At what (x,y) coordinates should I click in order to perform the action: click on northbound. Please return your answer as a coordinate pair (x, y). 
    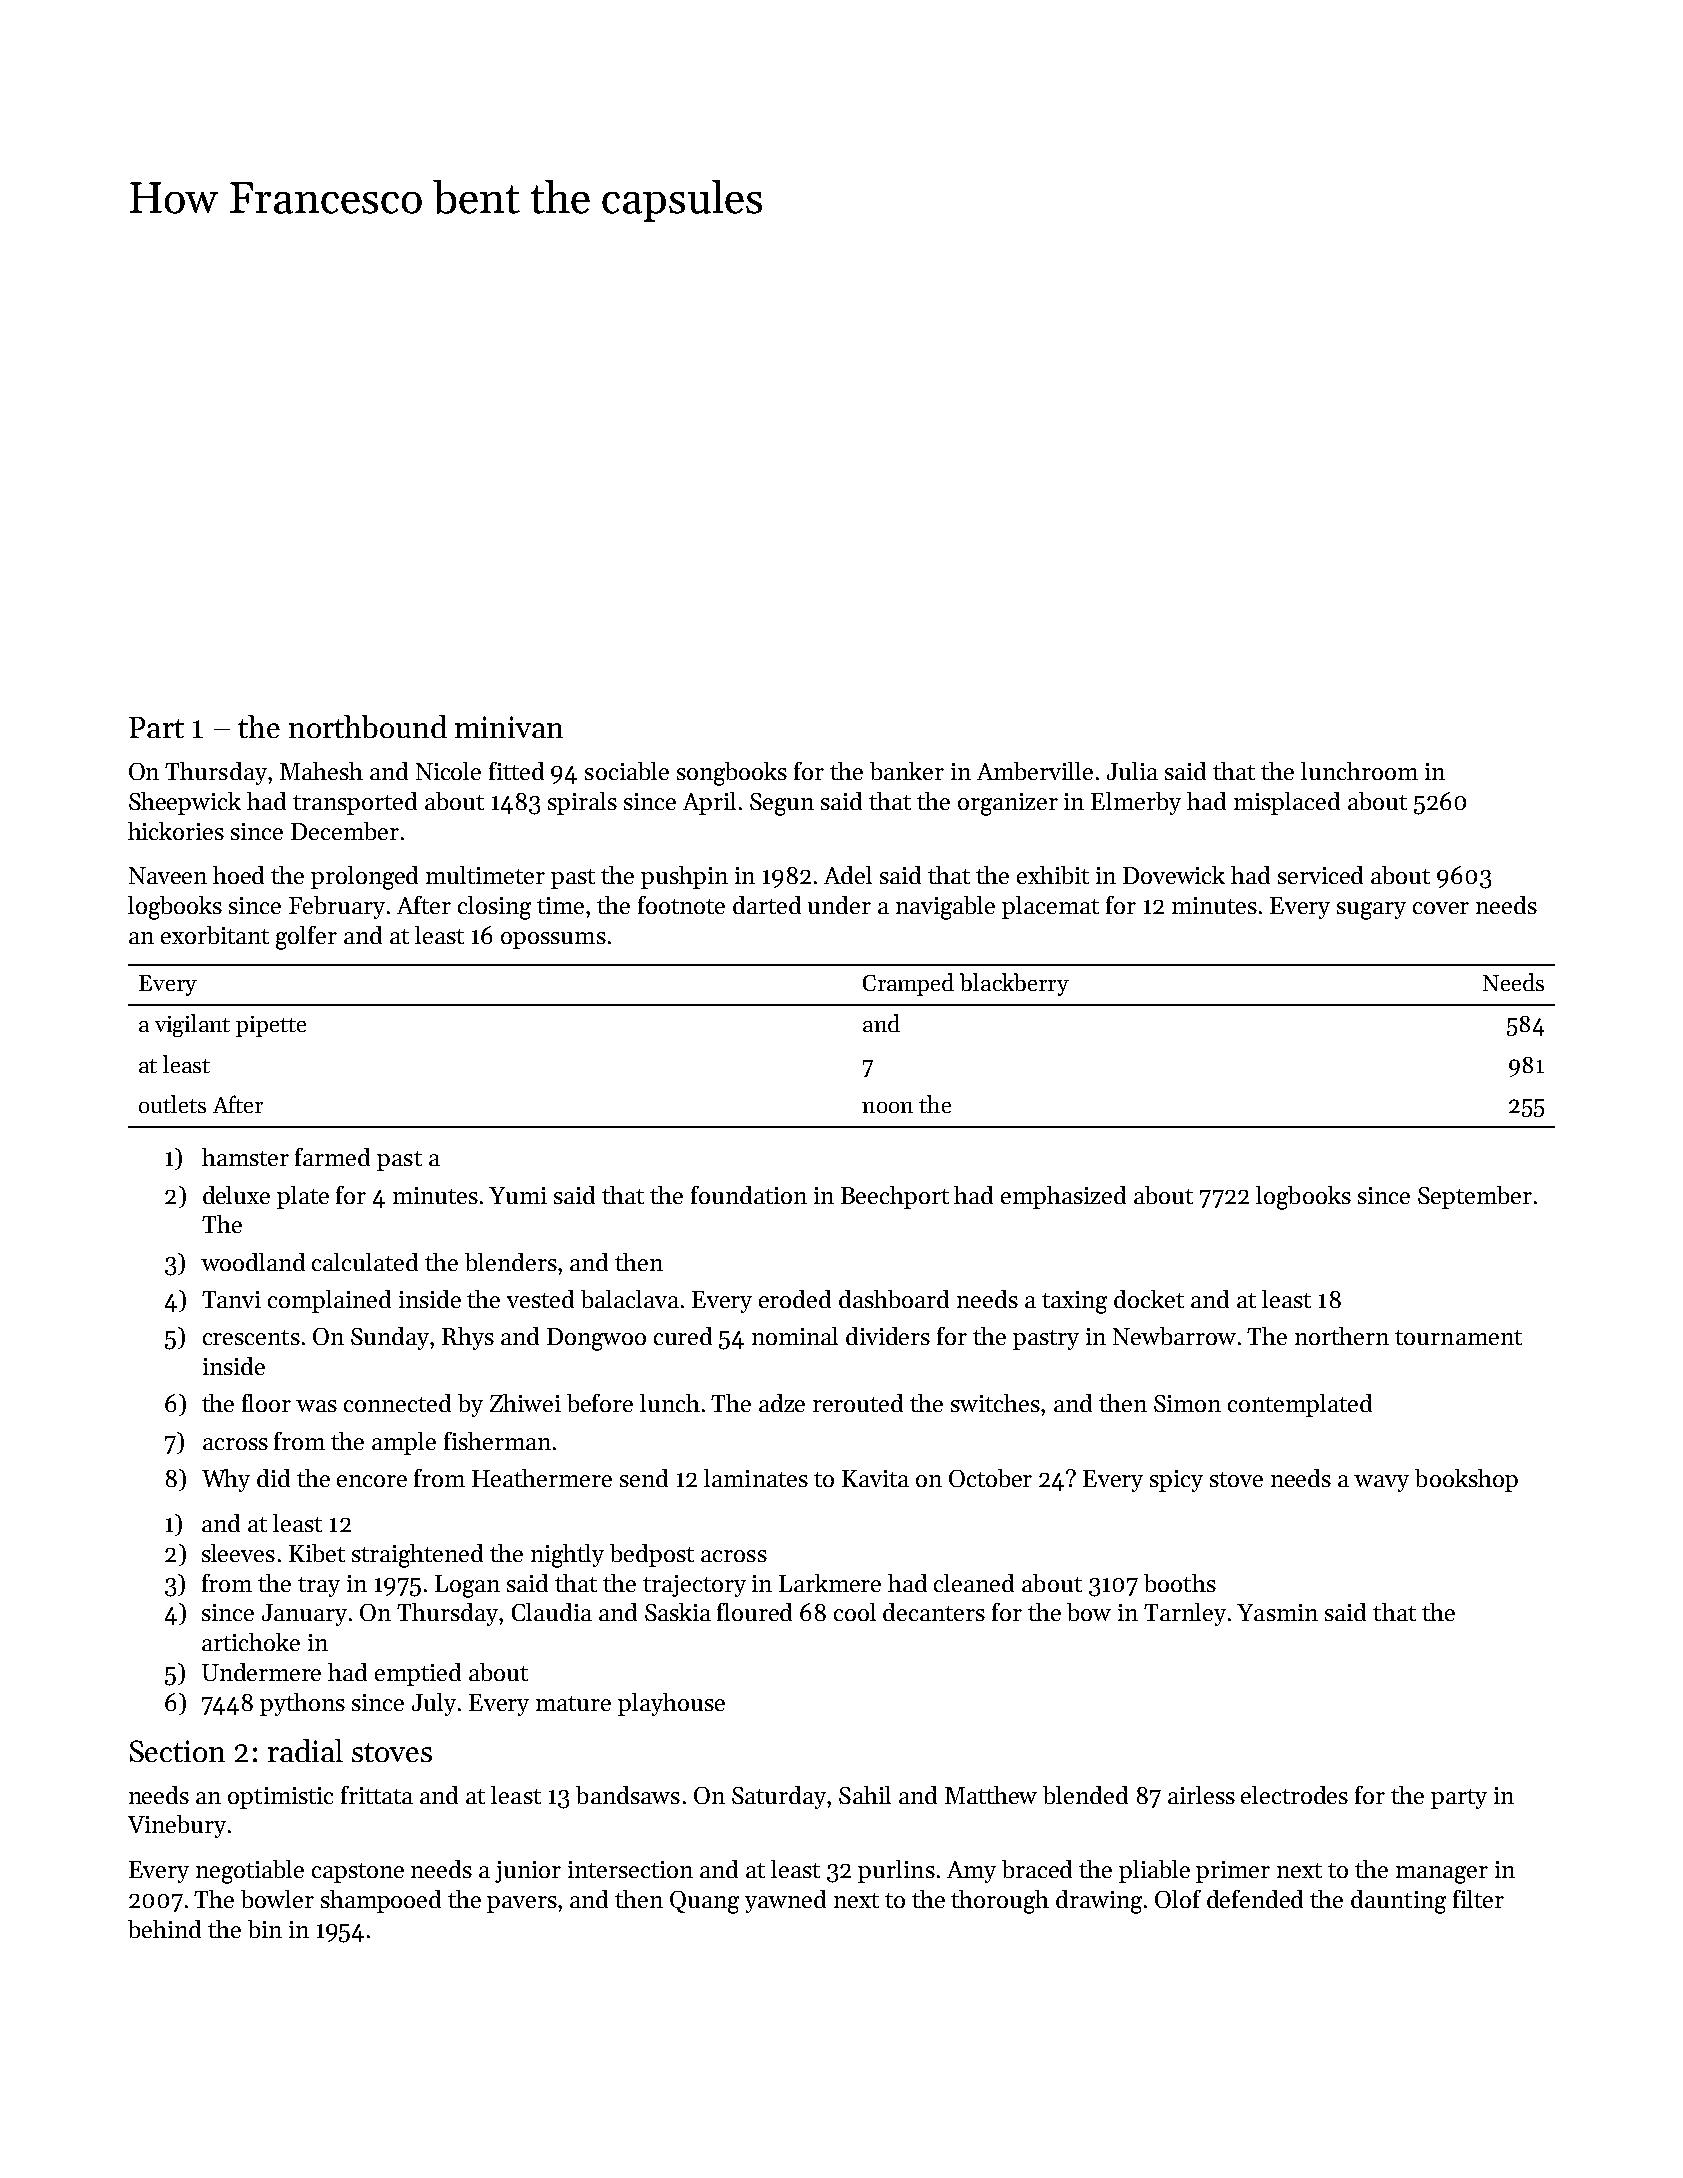
    Looking at the image, I should click on (368, 726).
